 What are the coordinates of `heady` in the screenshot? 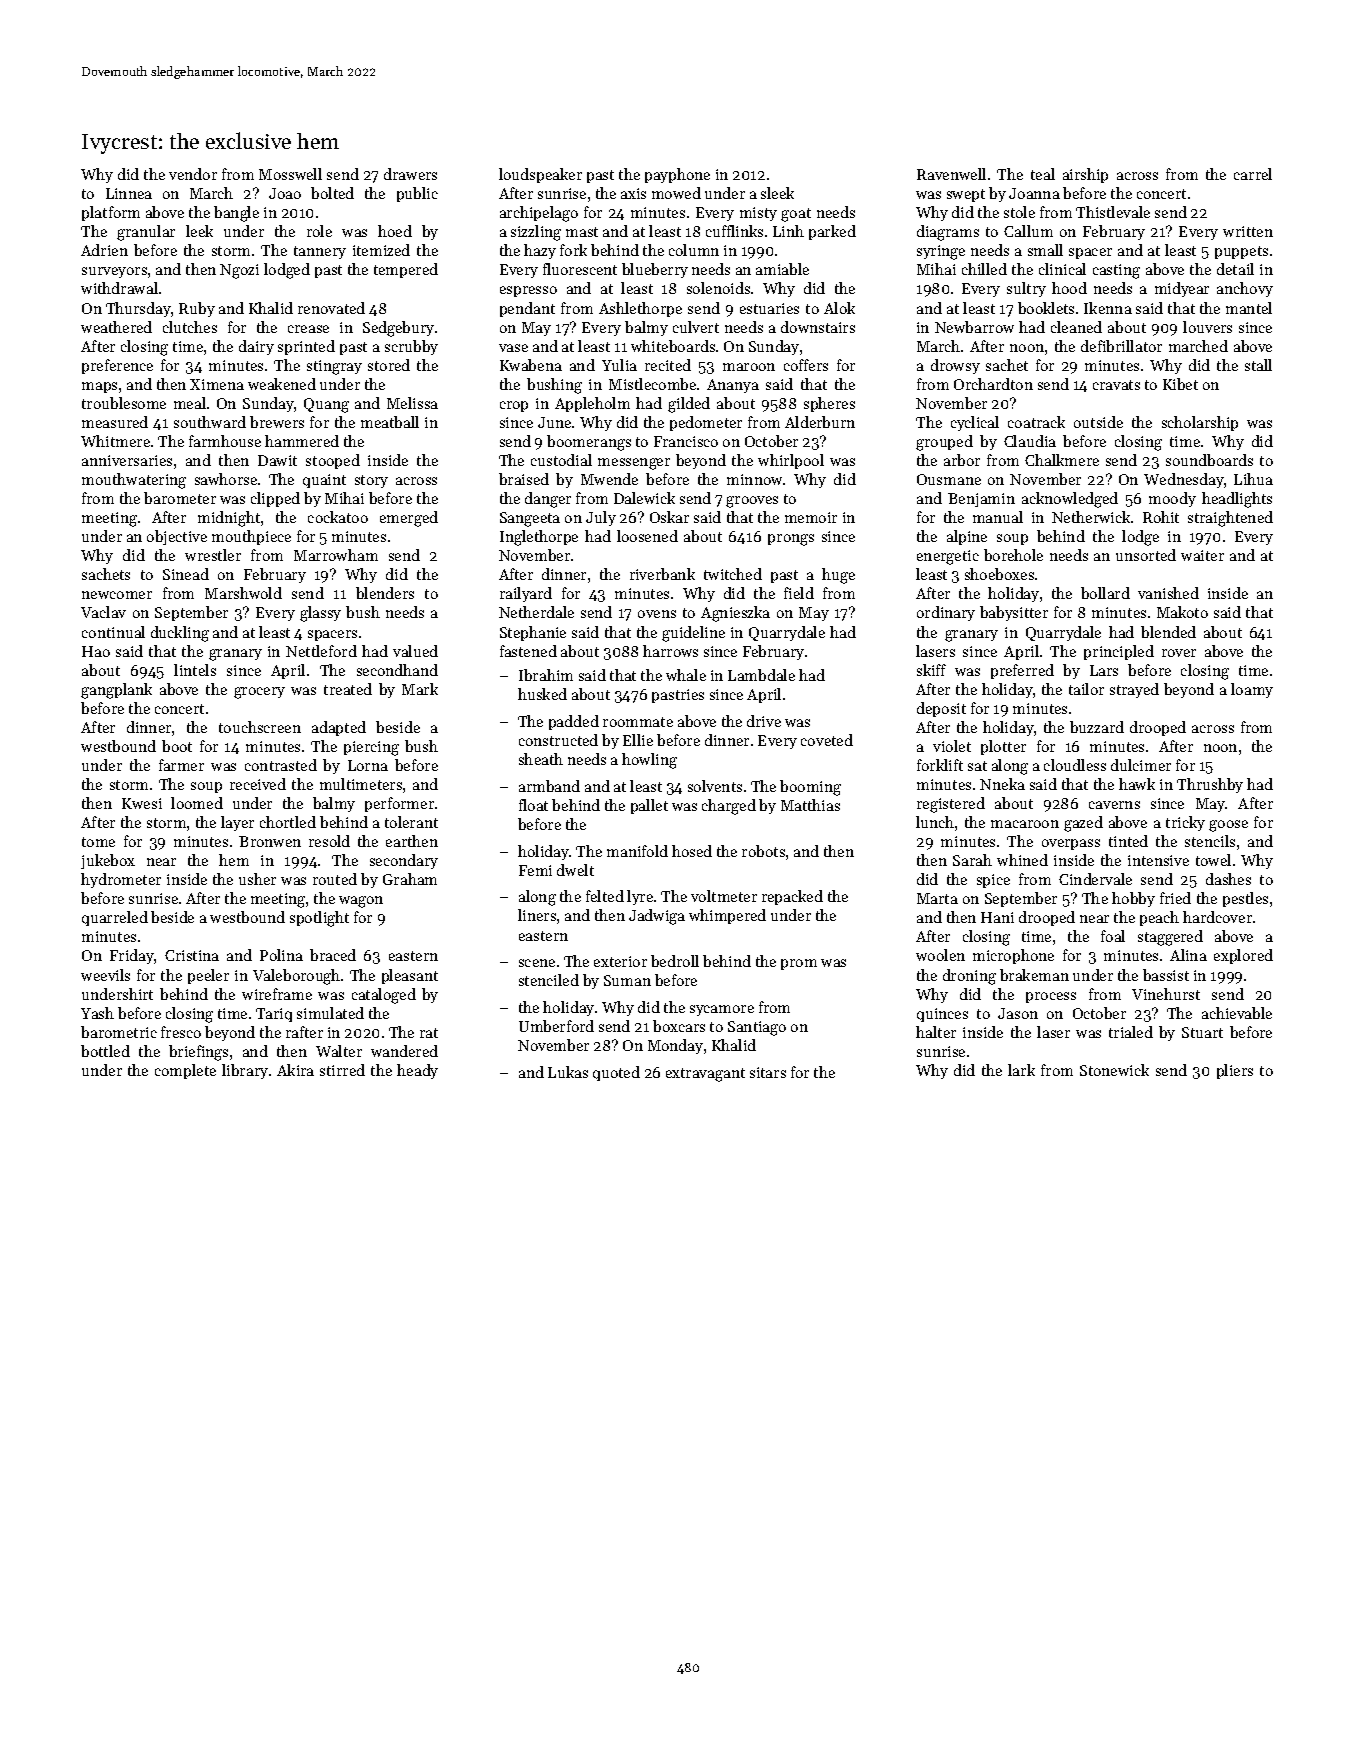 It's located at (417, 1071).
